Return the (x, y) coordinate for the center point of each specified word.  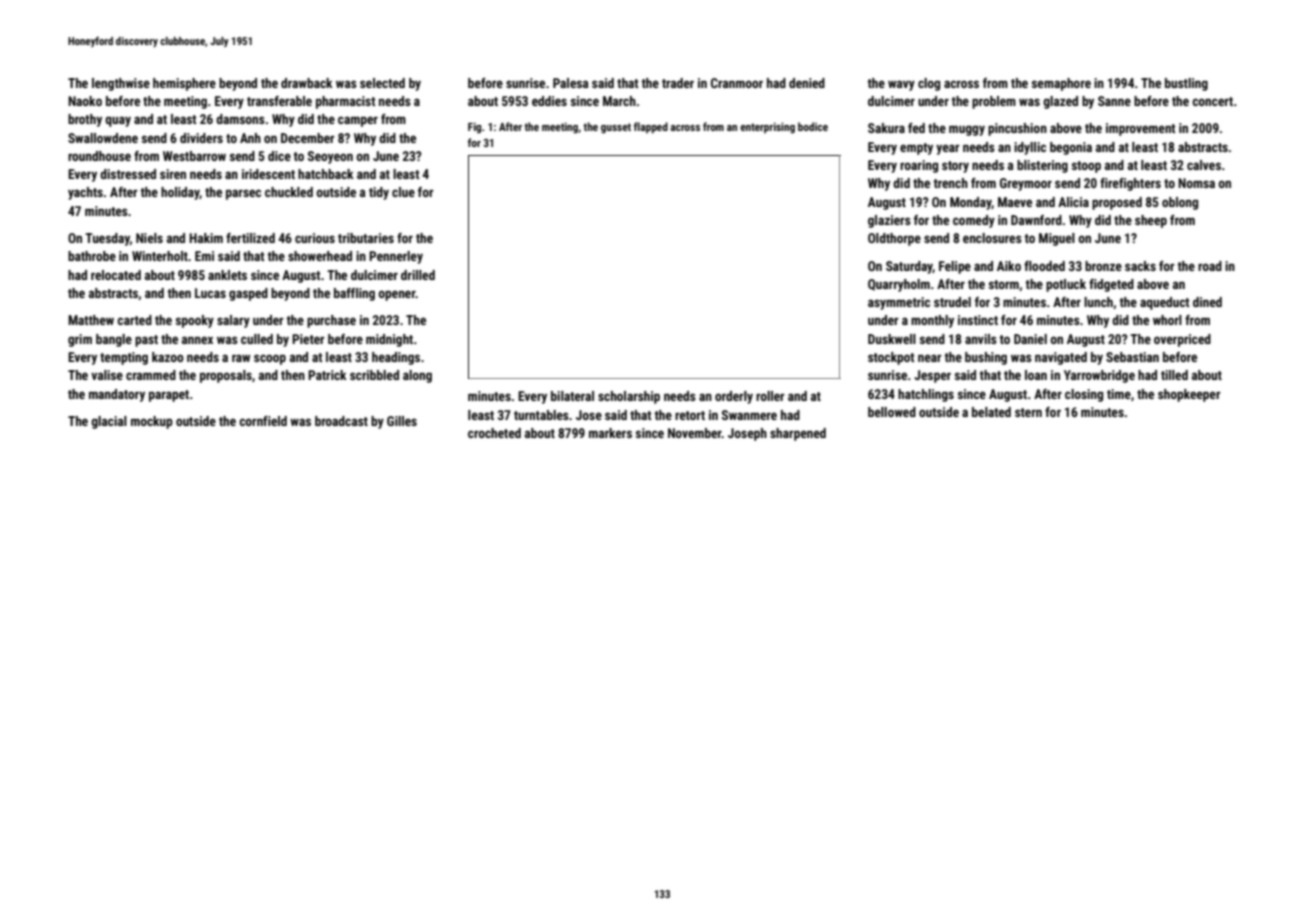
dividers (201, 138)
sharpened (798, 434)
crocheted (494, 433)
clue (403, 192)
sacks (1140, 266)
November (695, 433)
